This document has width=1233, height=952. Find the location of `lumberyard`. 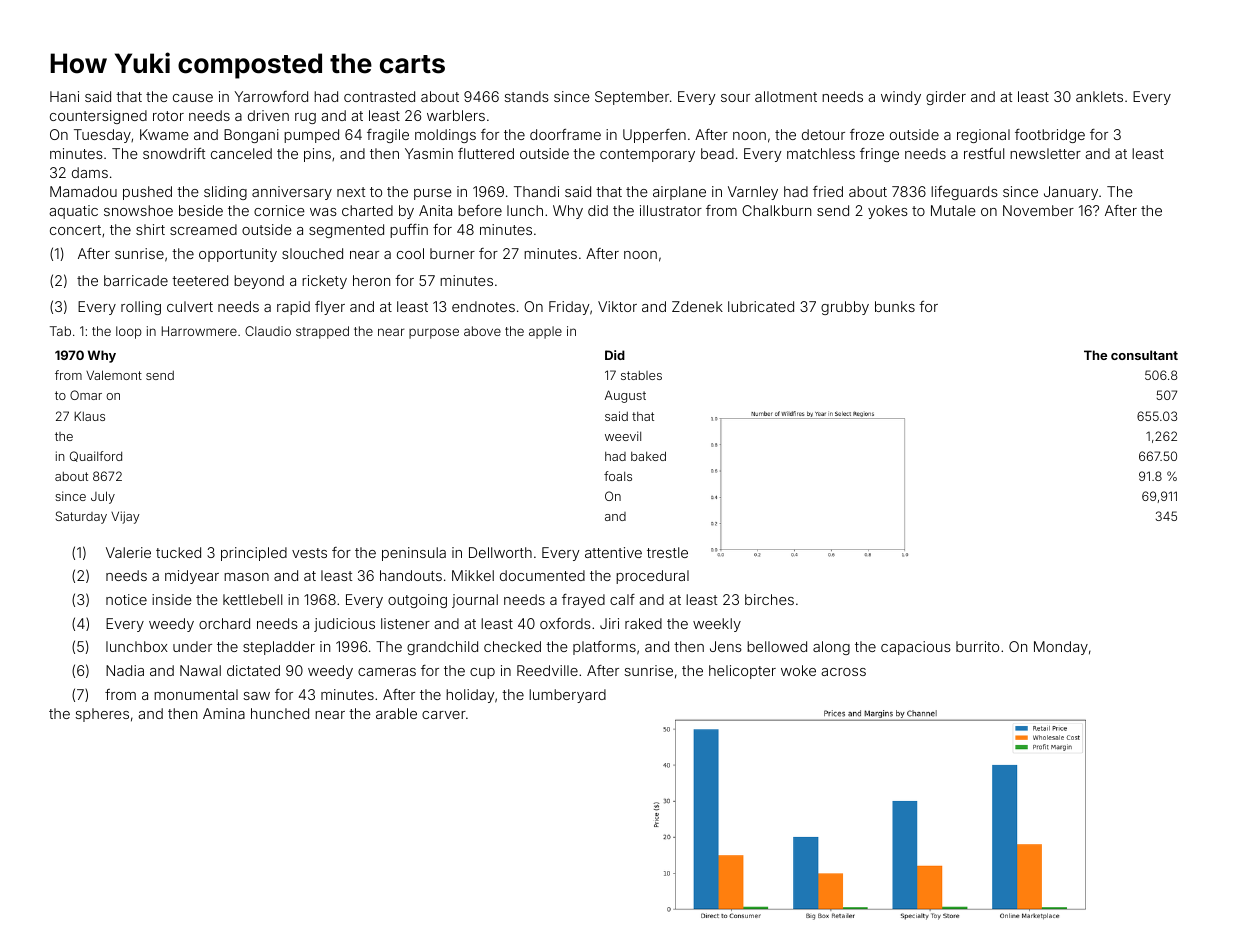

lumberyard is located at coordinates (567, 696).
